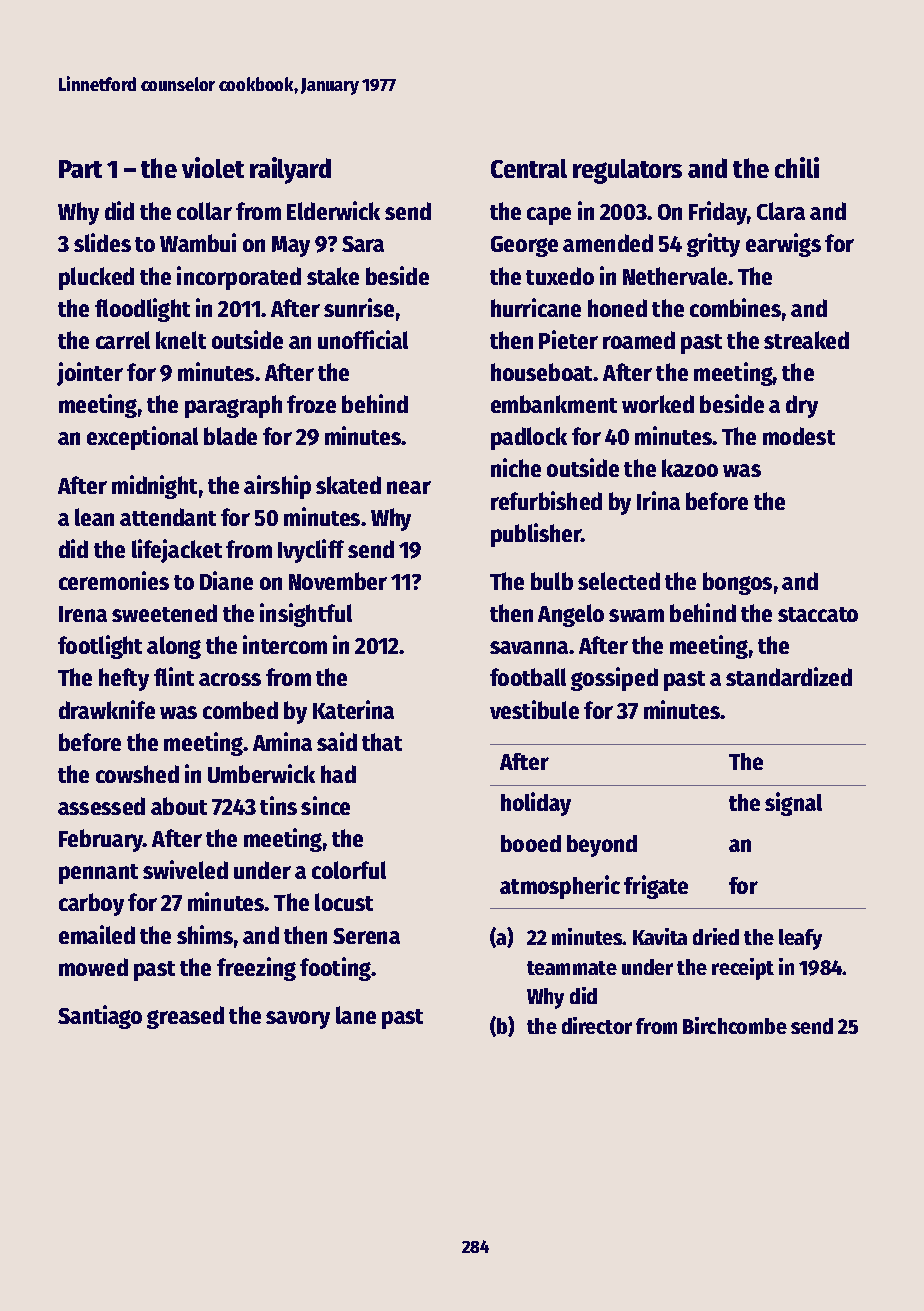 This image has width=924, height=1311. I want to click on streaked, so click(806, 340).
